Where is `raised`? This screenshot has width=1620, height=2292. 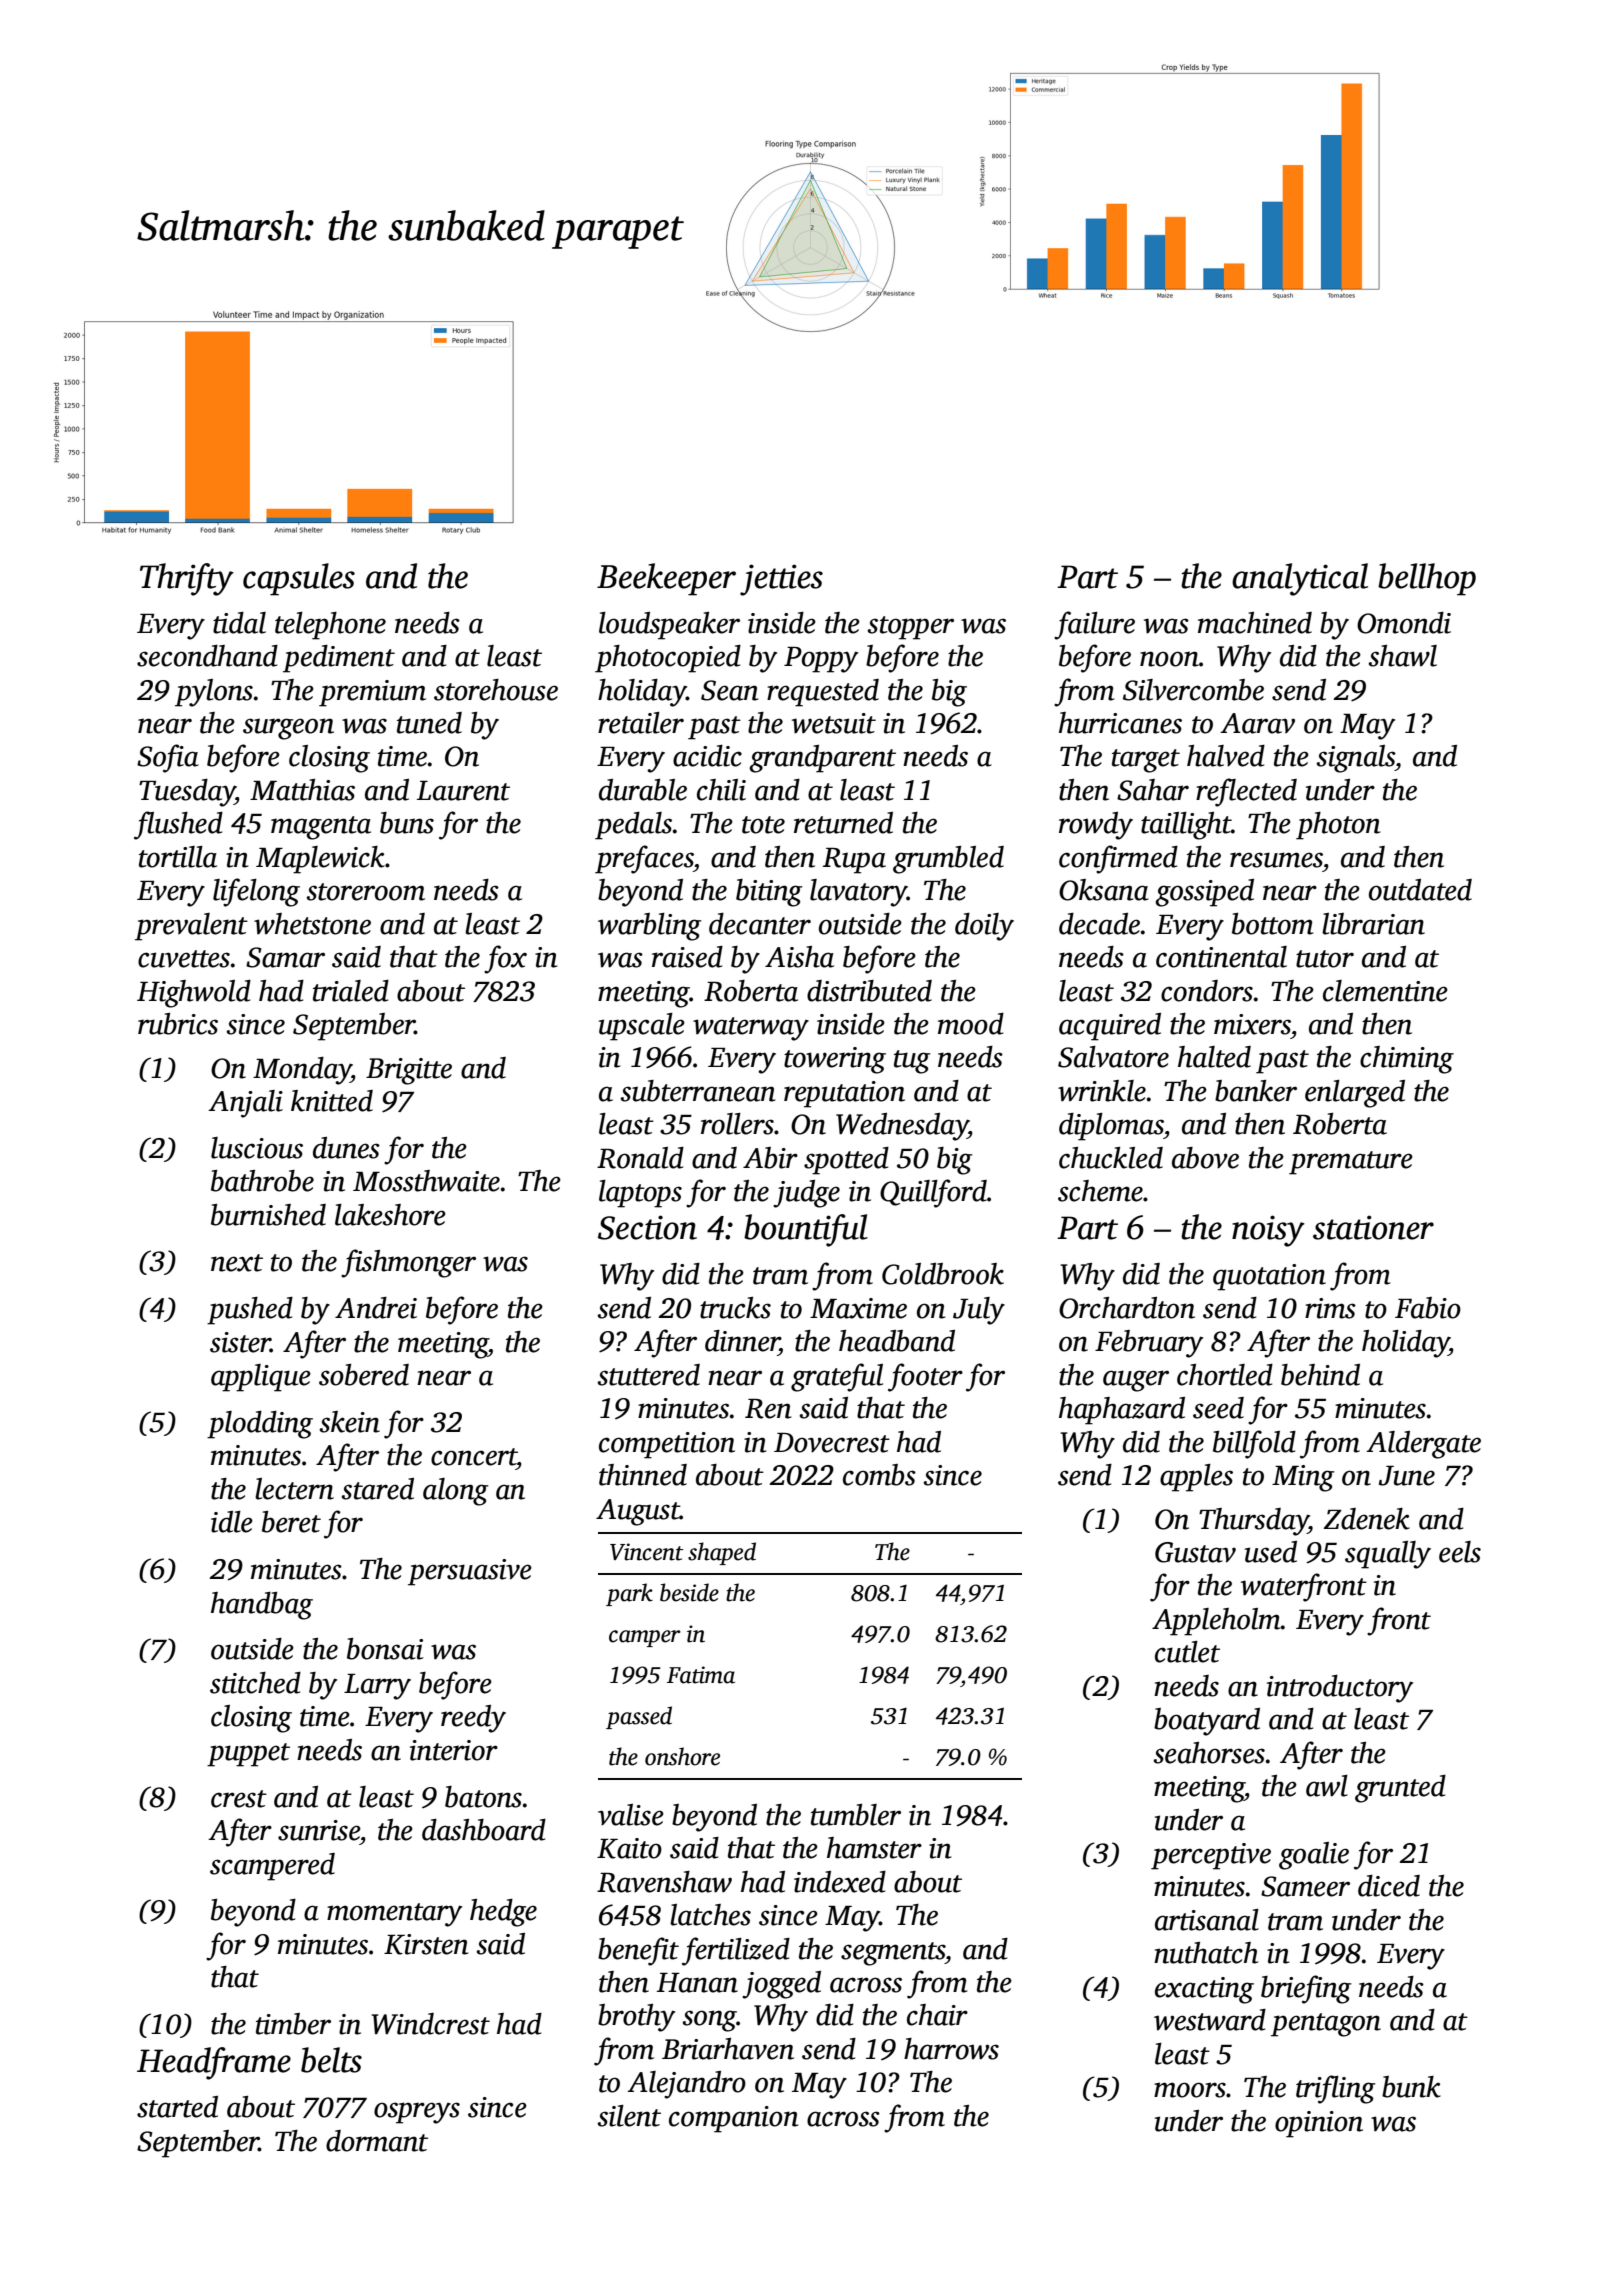 raised is located at coordinates (687, 957).
